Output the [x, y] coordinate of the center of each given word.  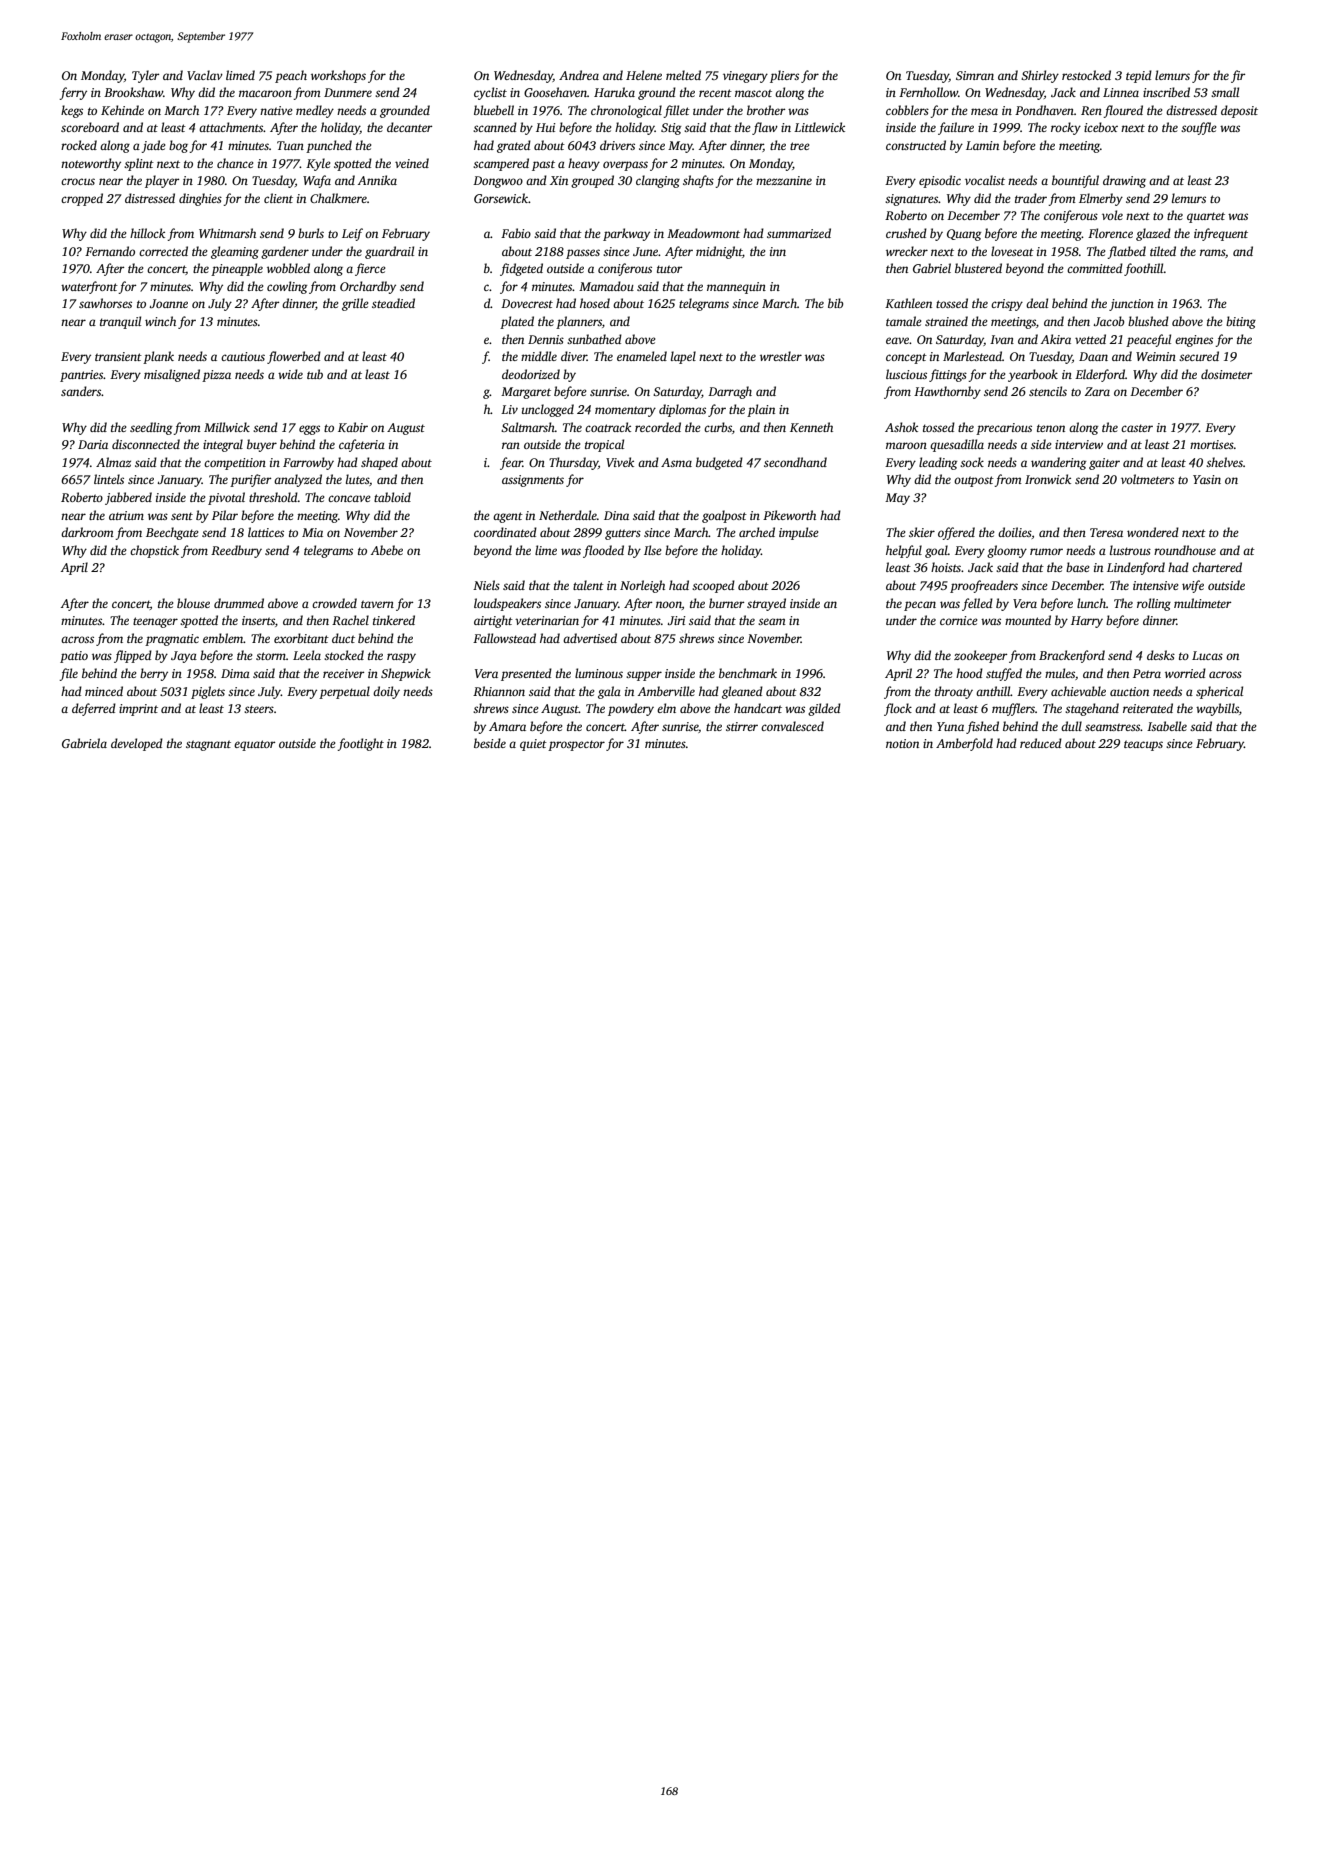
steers [259, 709]
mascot [753, 93]
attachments [231, 127]
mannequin [736, 288]
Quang [964, 235]
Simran [975, 75]
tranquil [120, 322]
